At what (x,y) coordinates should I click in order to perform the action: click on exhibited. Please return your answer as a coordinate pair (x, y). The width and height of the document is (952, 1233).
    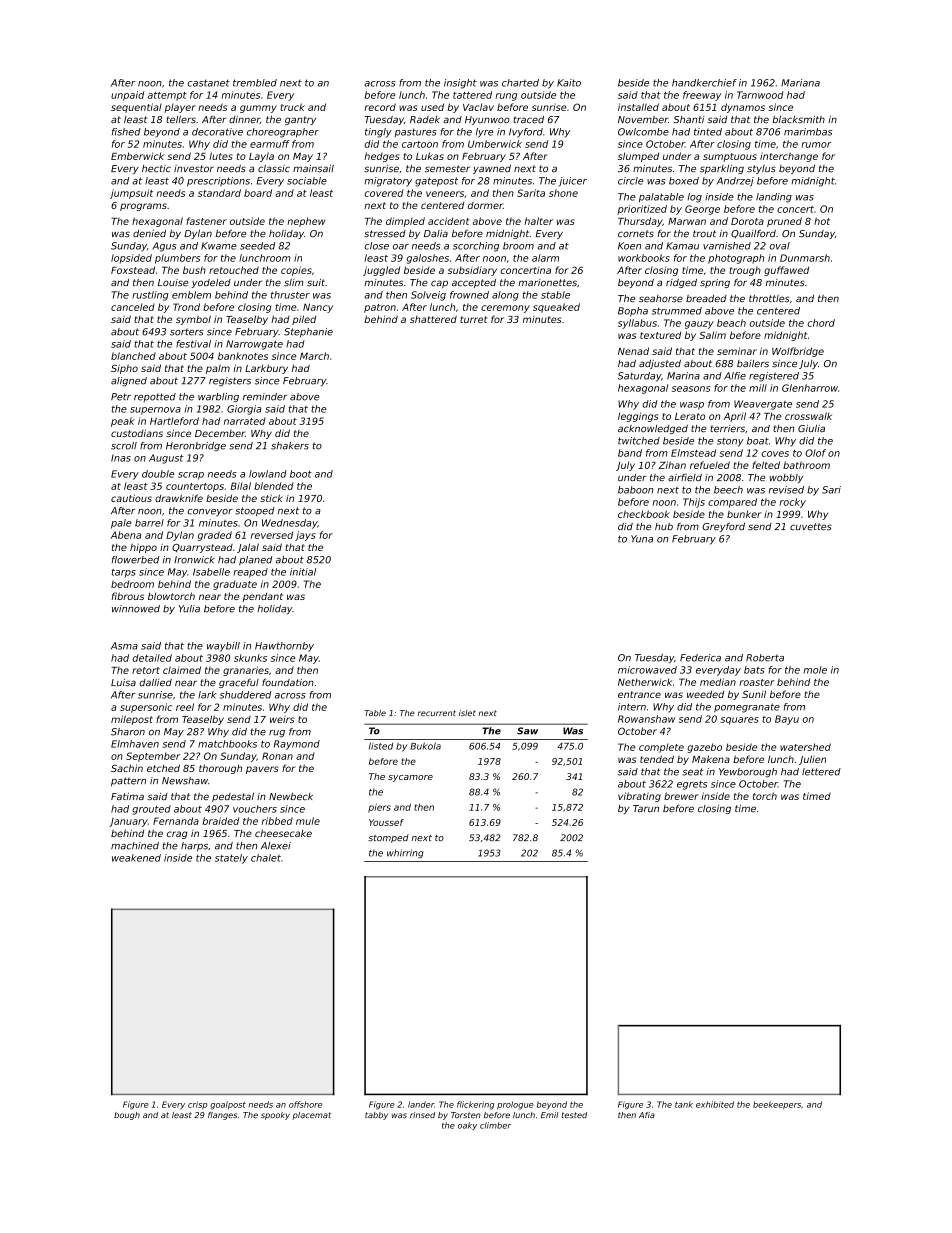
    Looking at the image, I should click on (715, 1104).
